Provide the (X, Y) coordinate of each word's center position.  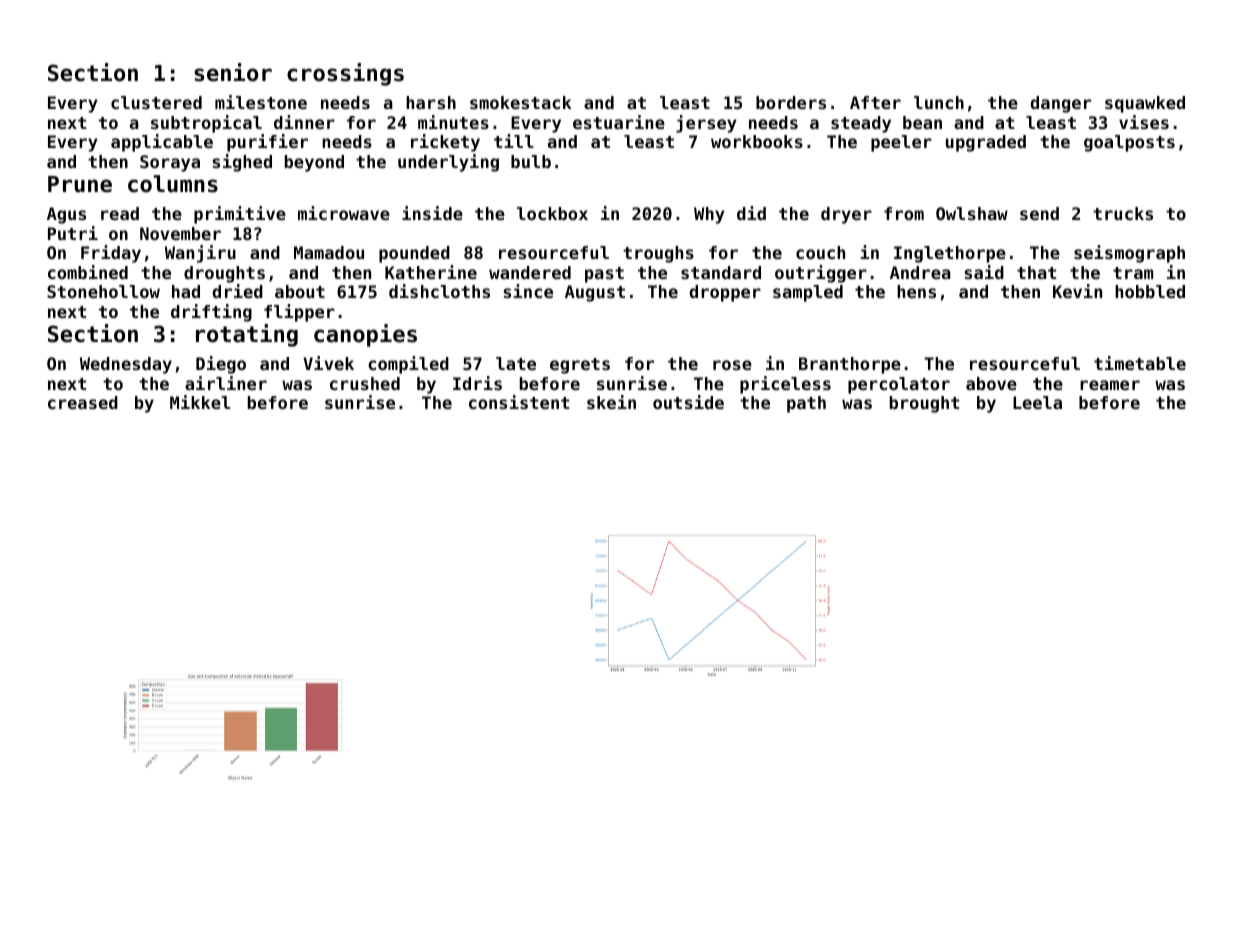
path (806, 404)
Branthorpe (850, 365)
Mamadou (329, 252)
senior (233, 72)
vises (1144, 122)
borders (791, 102)
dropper (725, 293)
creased (83, 402)
